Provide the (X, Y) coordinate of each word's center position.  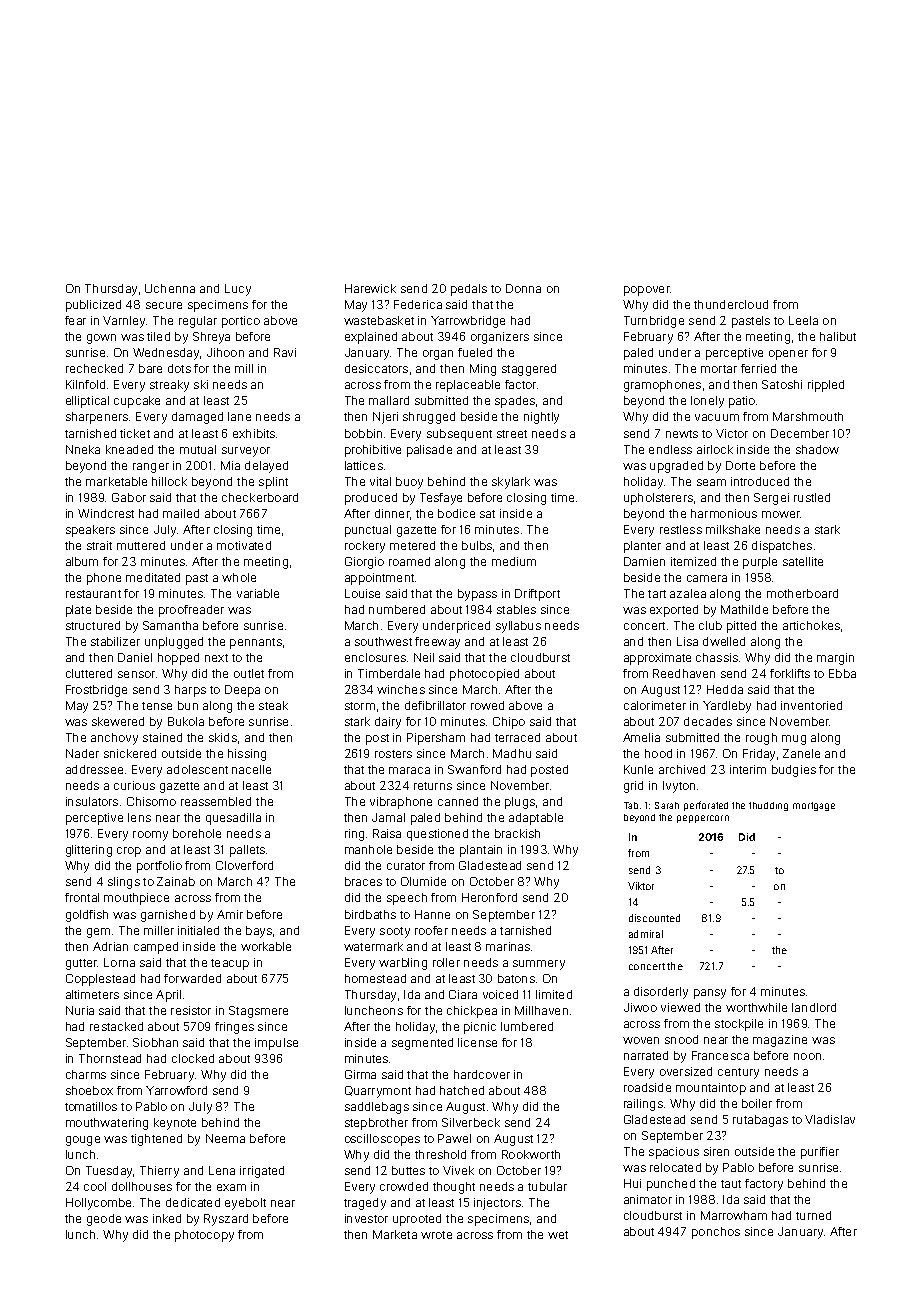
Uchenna (170, 288)
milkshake (733, 529)
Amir (230, 914)
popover (647, 291)
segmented (422, 1044)
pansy (710, 994)
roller (446, 962)
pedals (469, 290)
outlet (249, 673)
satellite (803, 561)
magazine (780, 1041)
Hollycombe (98, 1204)
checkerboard (260, 497)
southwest (383, 641)
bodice (456, 513)
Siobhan (155, 1042)
